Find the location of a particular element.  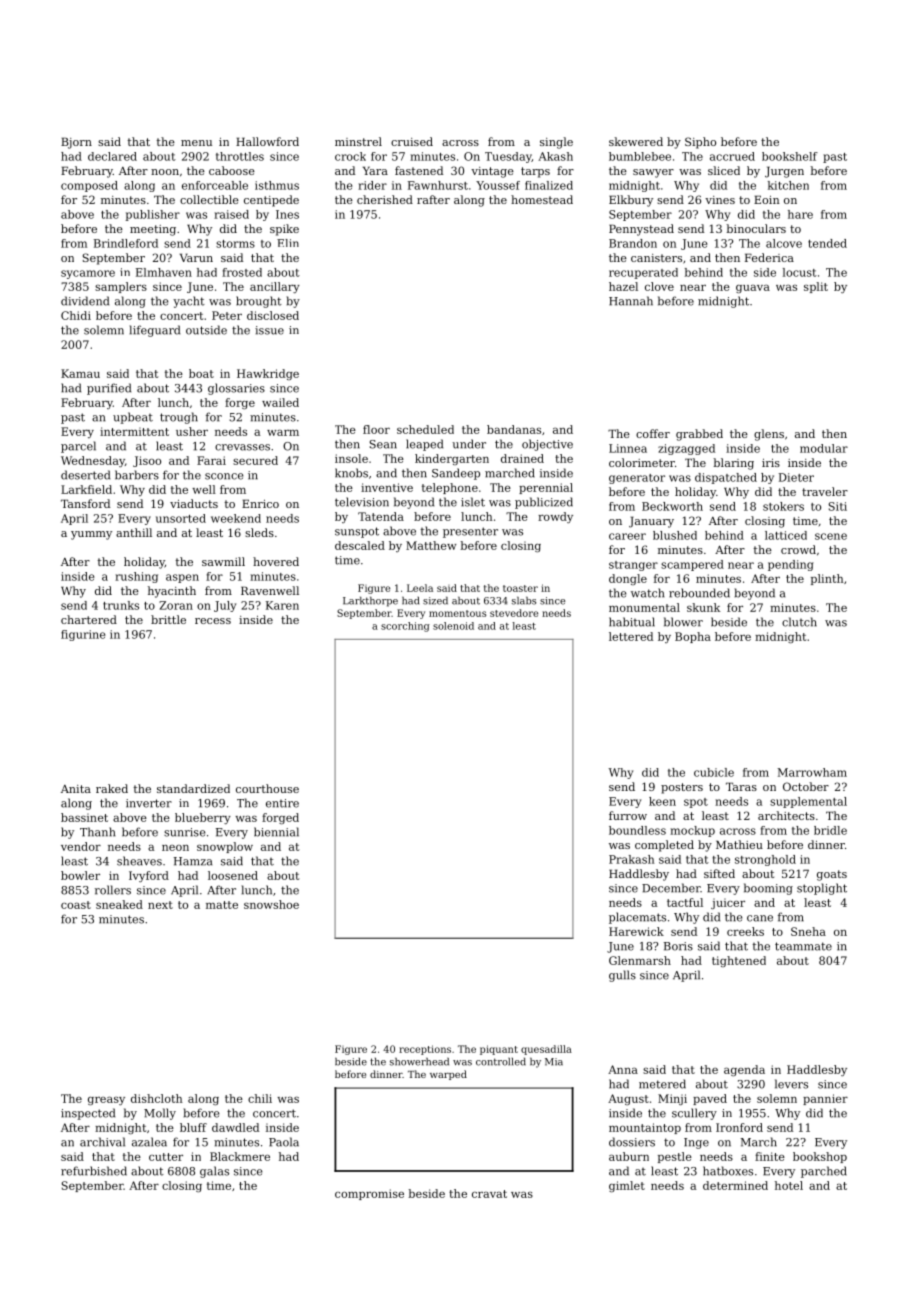

islet is located at coordinates (473, 502).
